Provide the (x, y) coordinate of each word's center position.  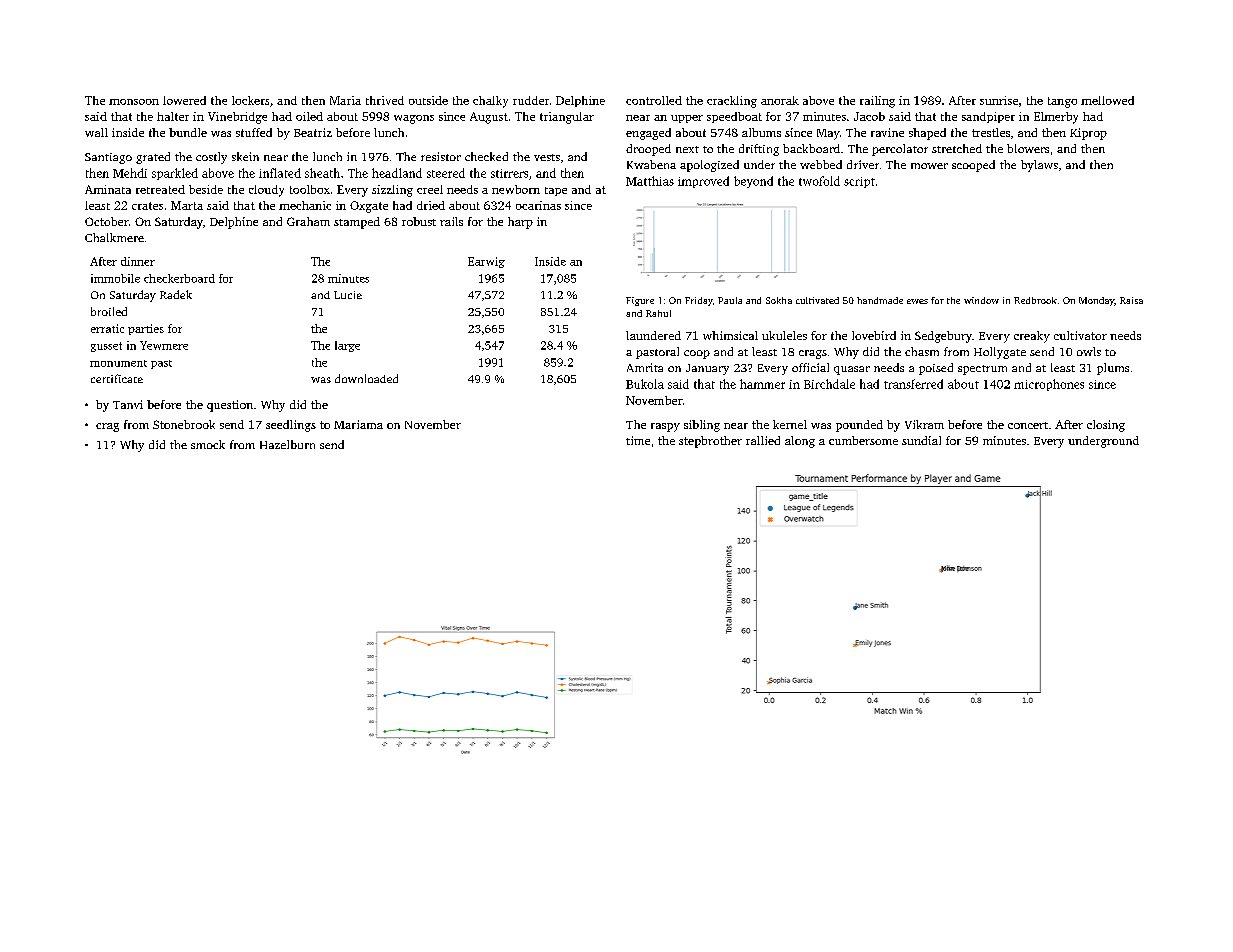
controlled (654, 100)
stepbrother (710, 442)
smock (208, 444)
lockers (250, 100)
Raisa (1131, 300)
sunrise (999, 100)
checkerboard (179, 278)
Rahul (658, 313)
